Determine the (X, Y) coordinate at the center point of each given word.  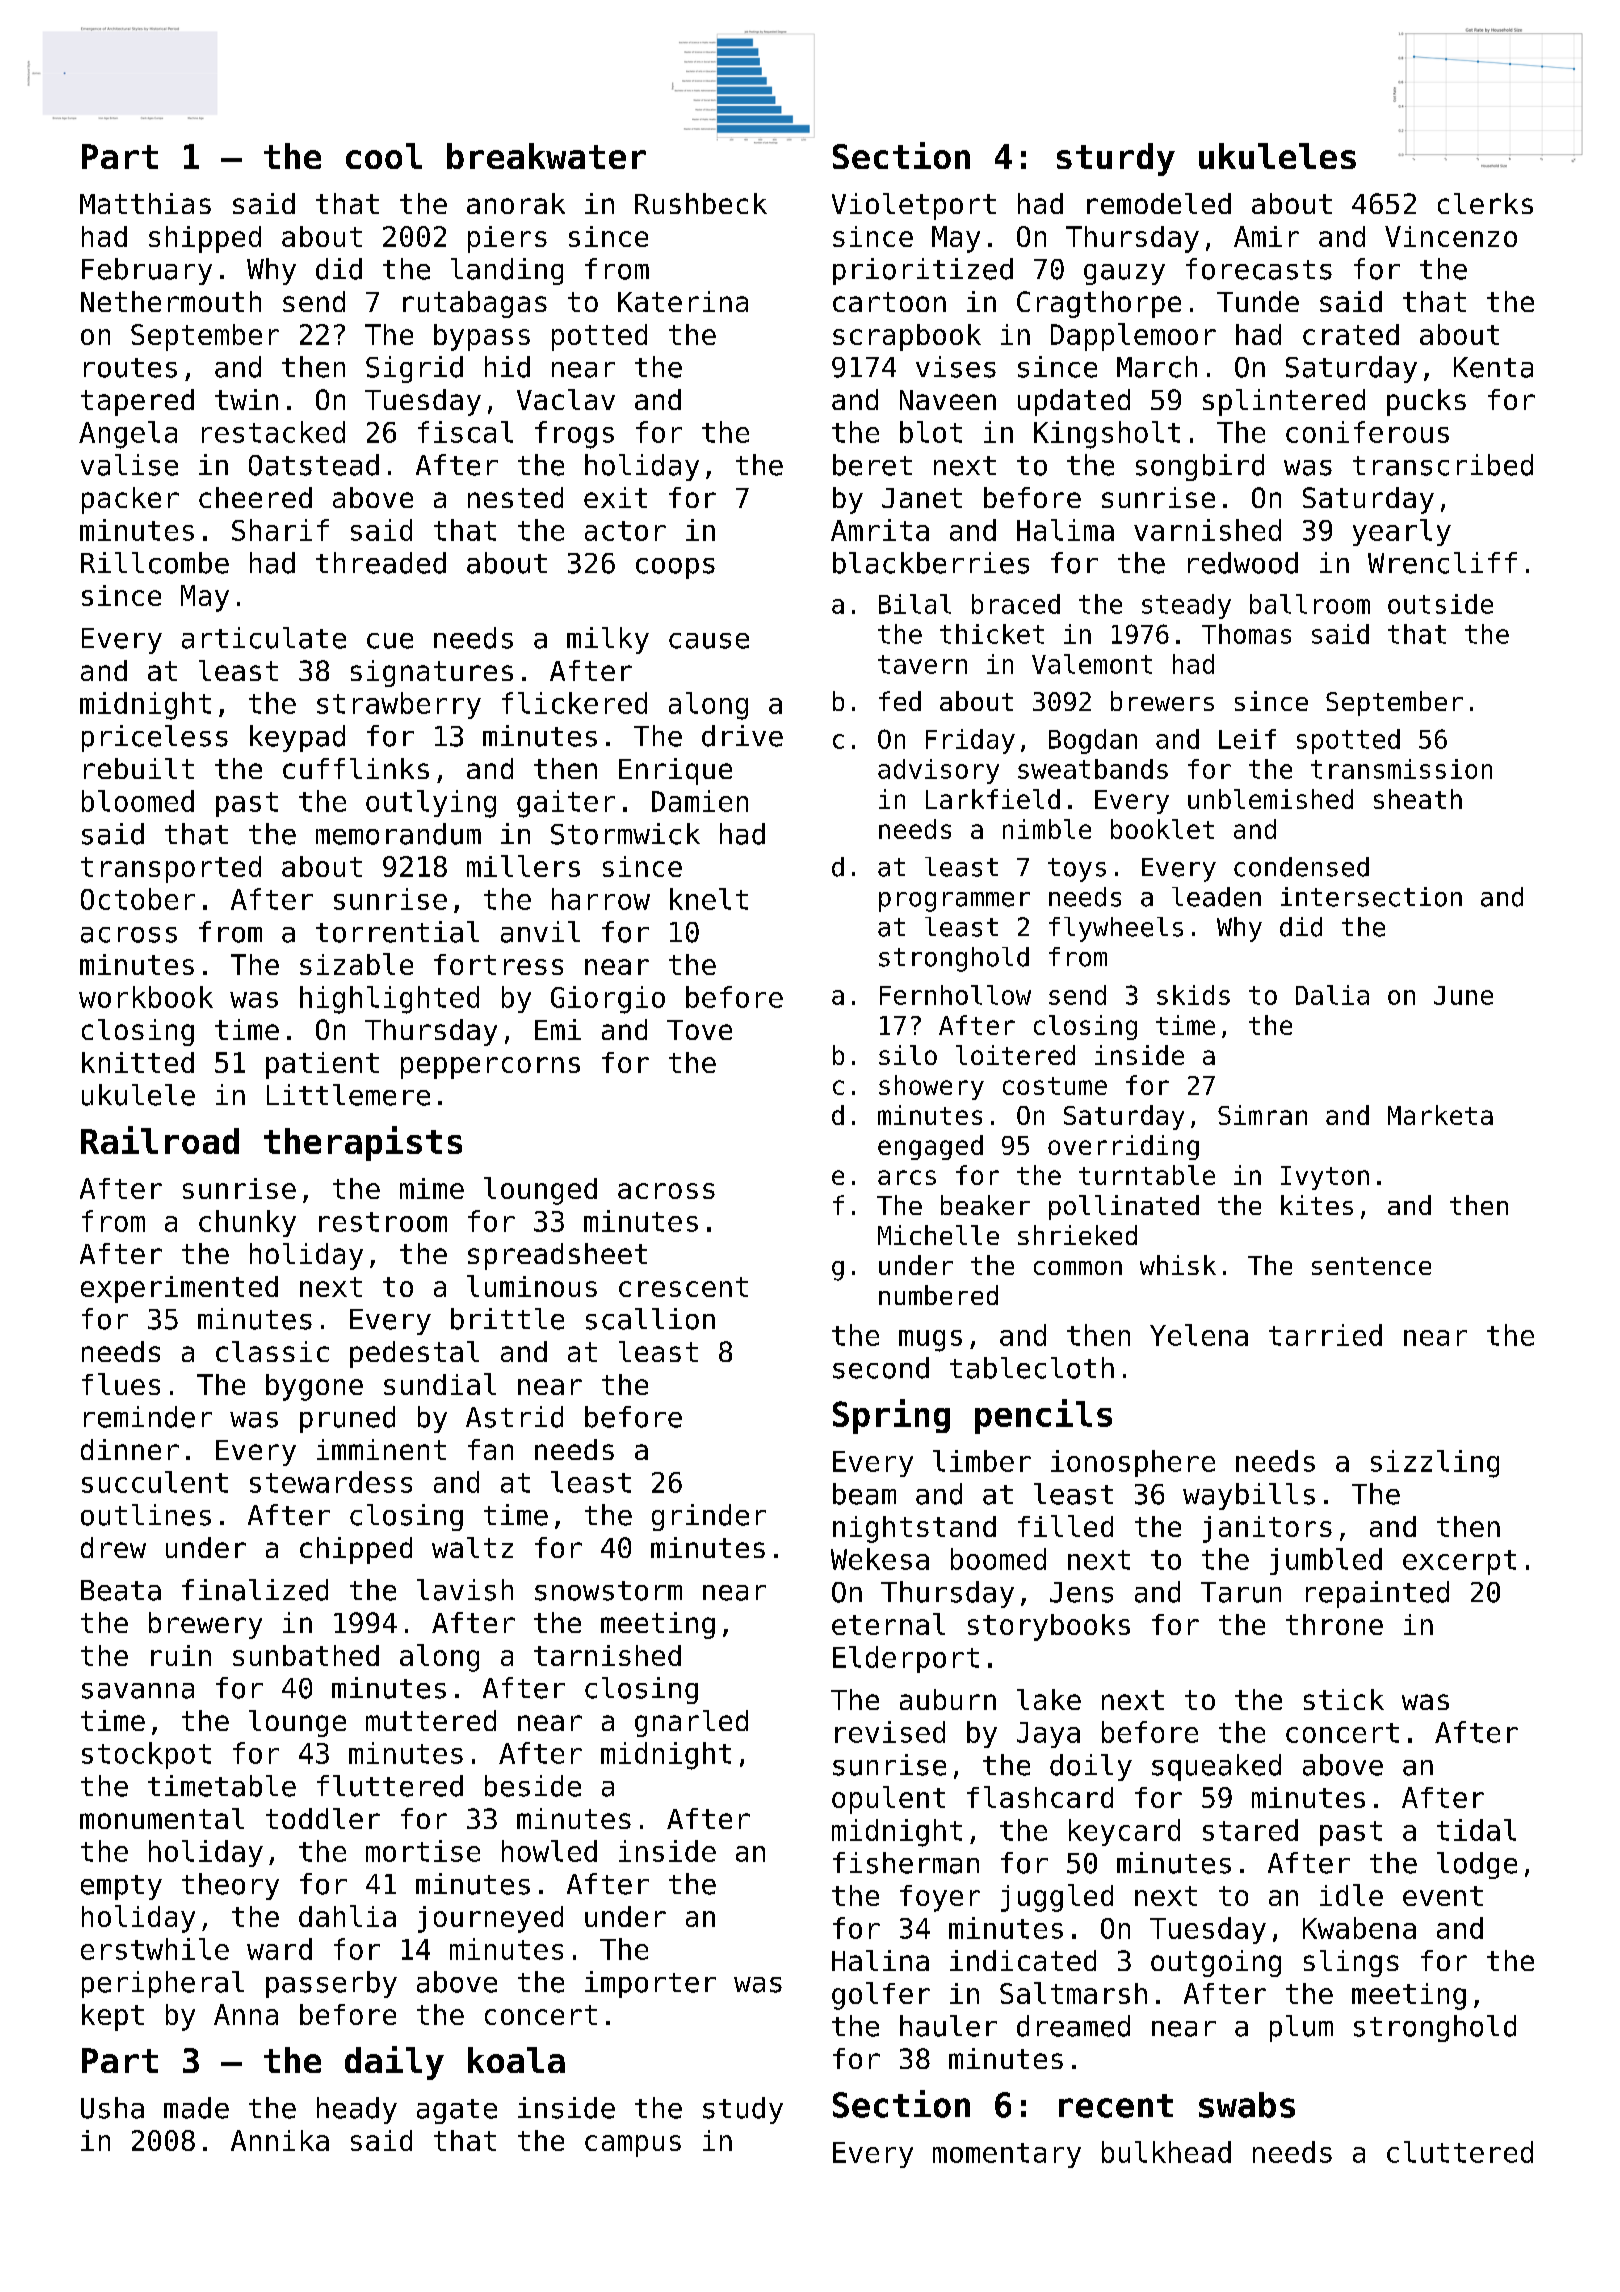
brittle (507, 1319)
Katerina (683, 301)
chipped (356, 1550)
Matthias (145, 203)
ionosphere (1133, 1463)
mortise (423, 1851)
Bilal (915, 604)
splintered (1284, 402)
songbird (1200, 467)
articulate (264, 638)
